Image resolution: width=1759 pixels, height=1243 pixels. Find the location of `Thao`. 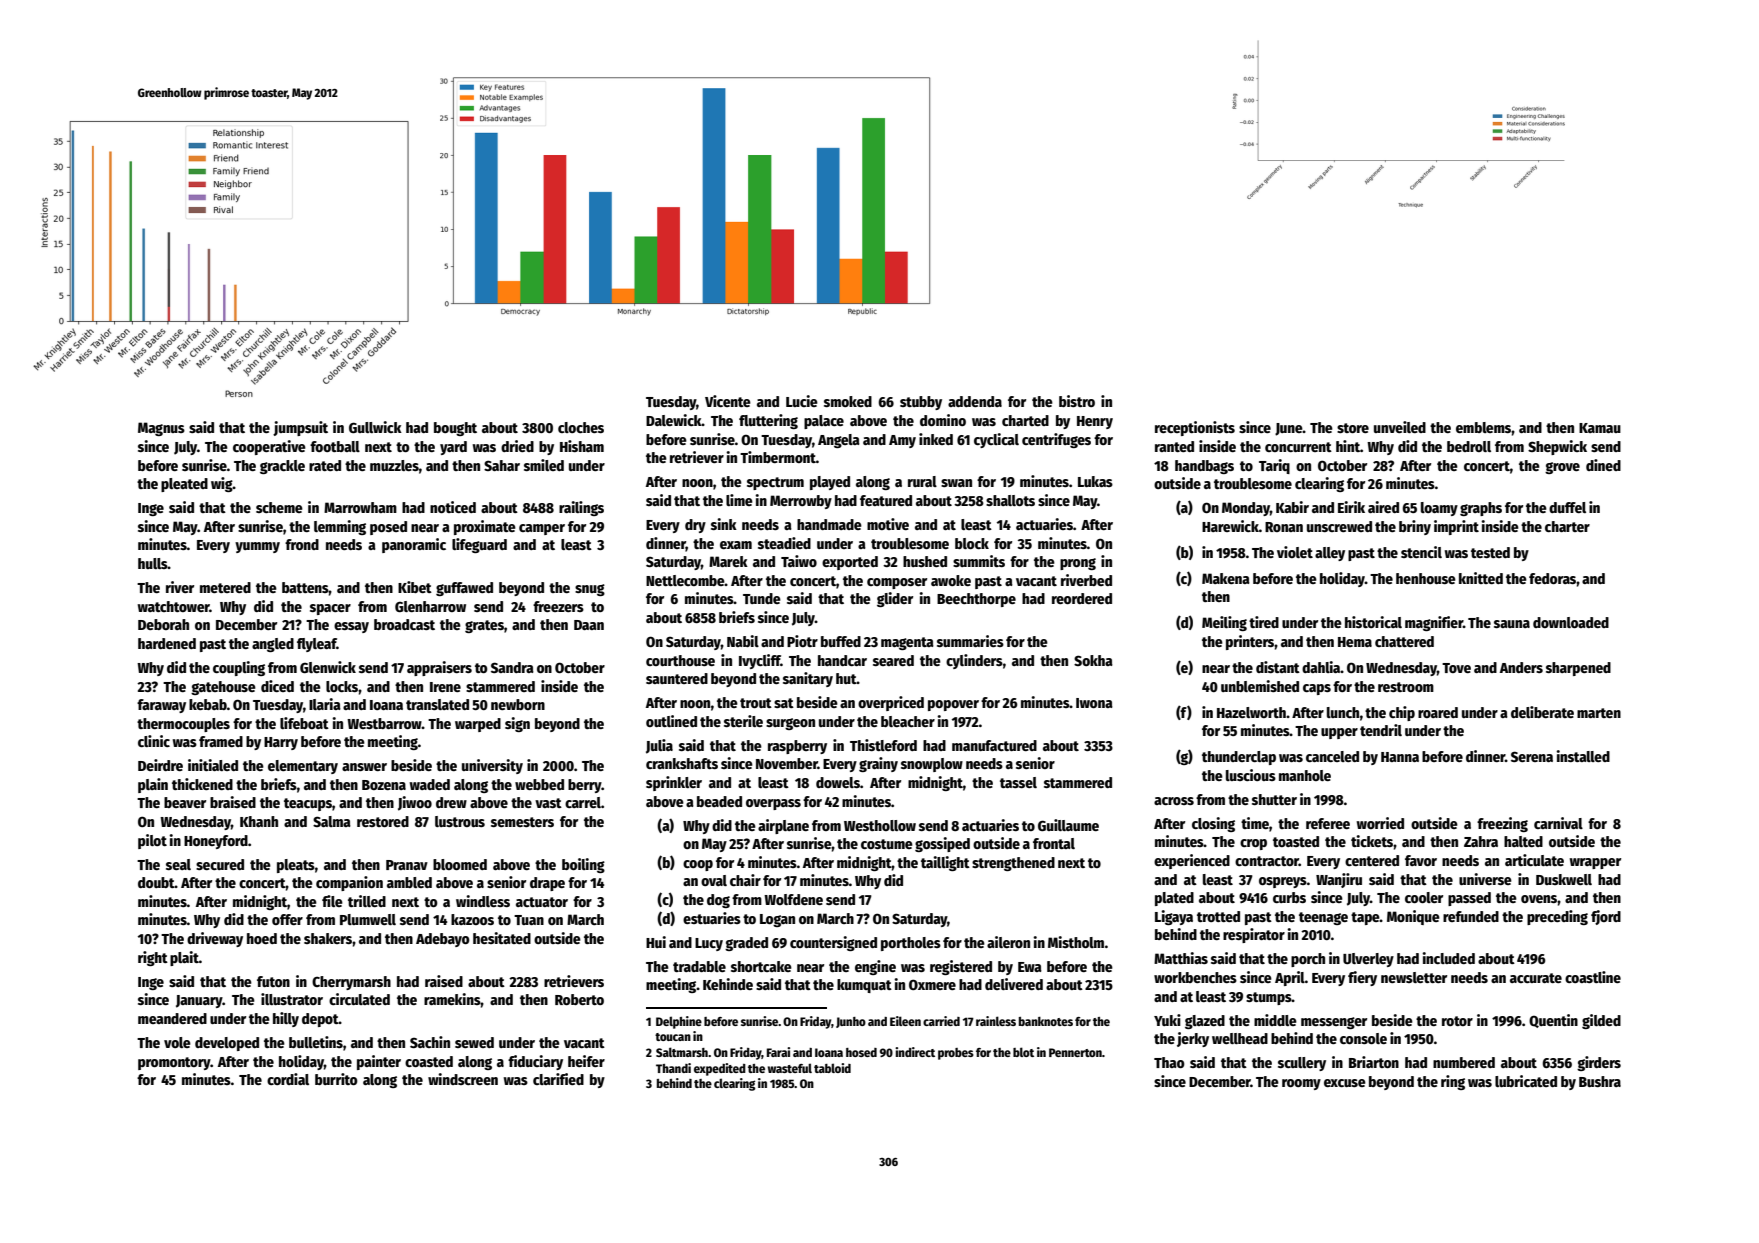

Thao is located at coordinates (1169, 1062).
